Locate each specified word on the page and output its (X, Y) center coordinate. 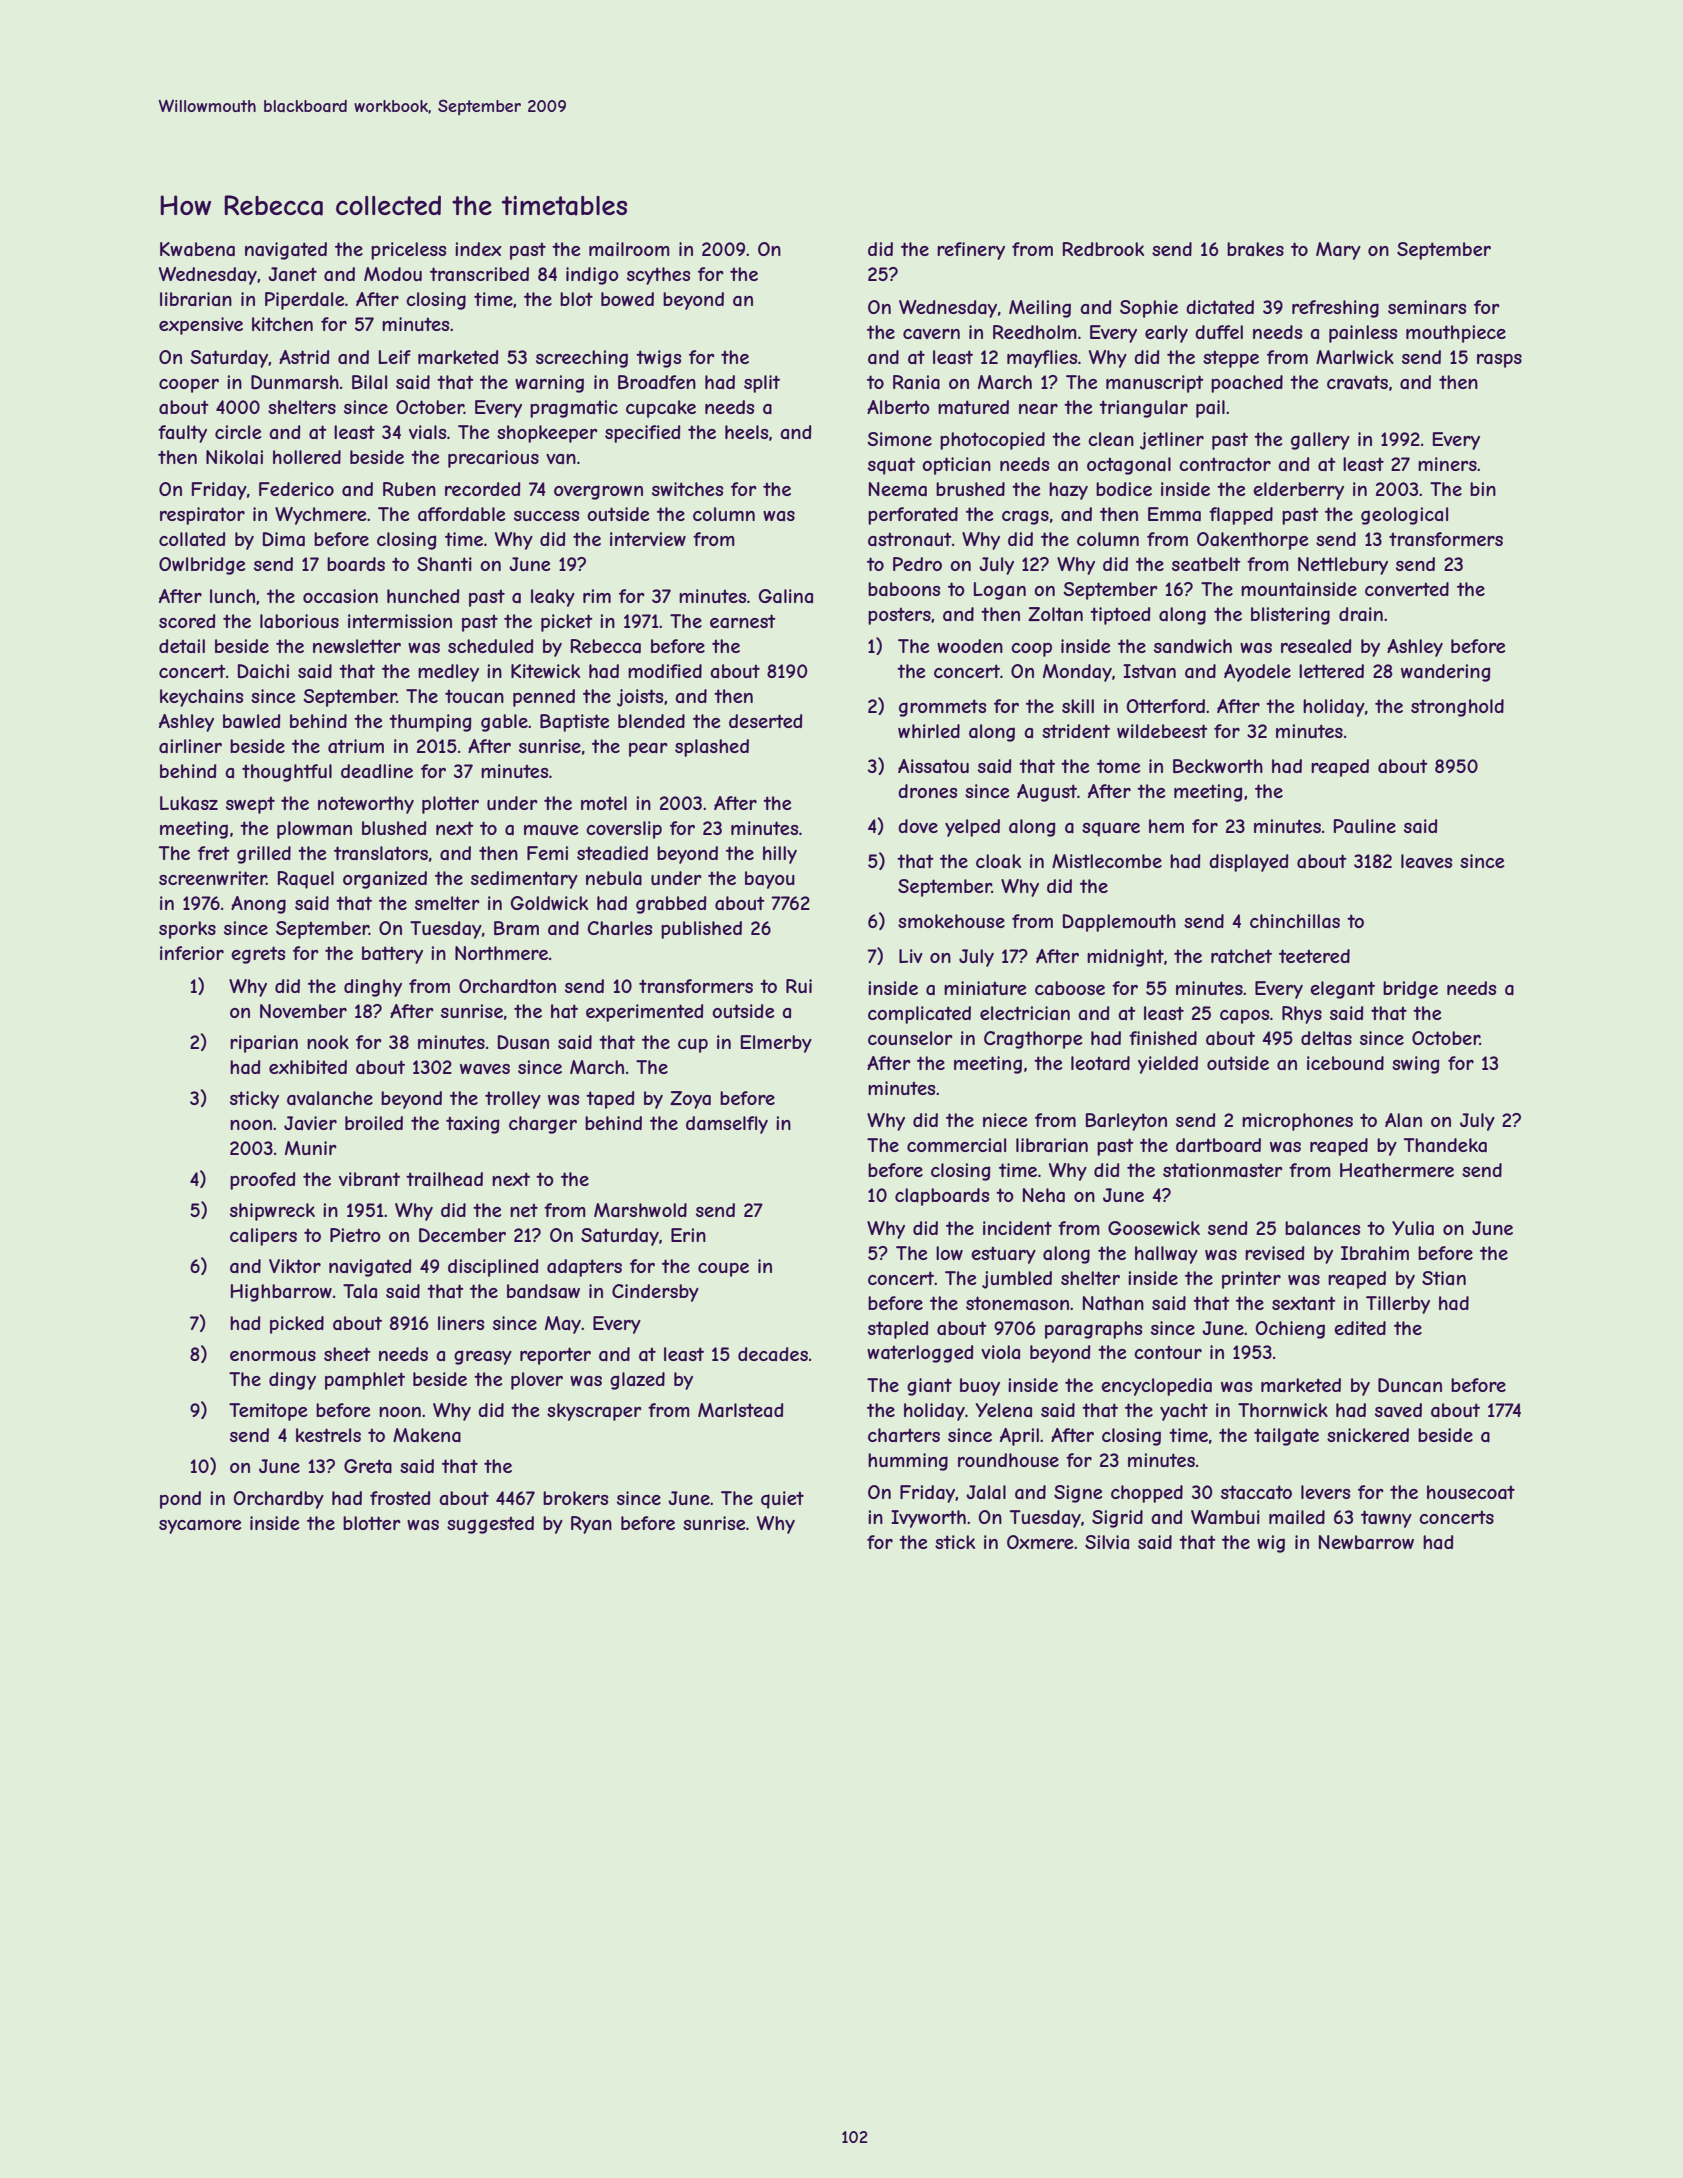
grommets (942, 708)
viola (1000, 1352)
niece (1005, 1120)
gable (504, 723)
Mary (1338, 251)
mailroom (629, 249)
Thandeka (1445, 1145)
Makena (427, 1435)
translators (381, 853)
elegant (1342, 990)
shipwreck (272, 1212)
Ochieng (1290, 1330)
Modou (393, 274)
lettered (1331, 671)
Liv (911, 956)
